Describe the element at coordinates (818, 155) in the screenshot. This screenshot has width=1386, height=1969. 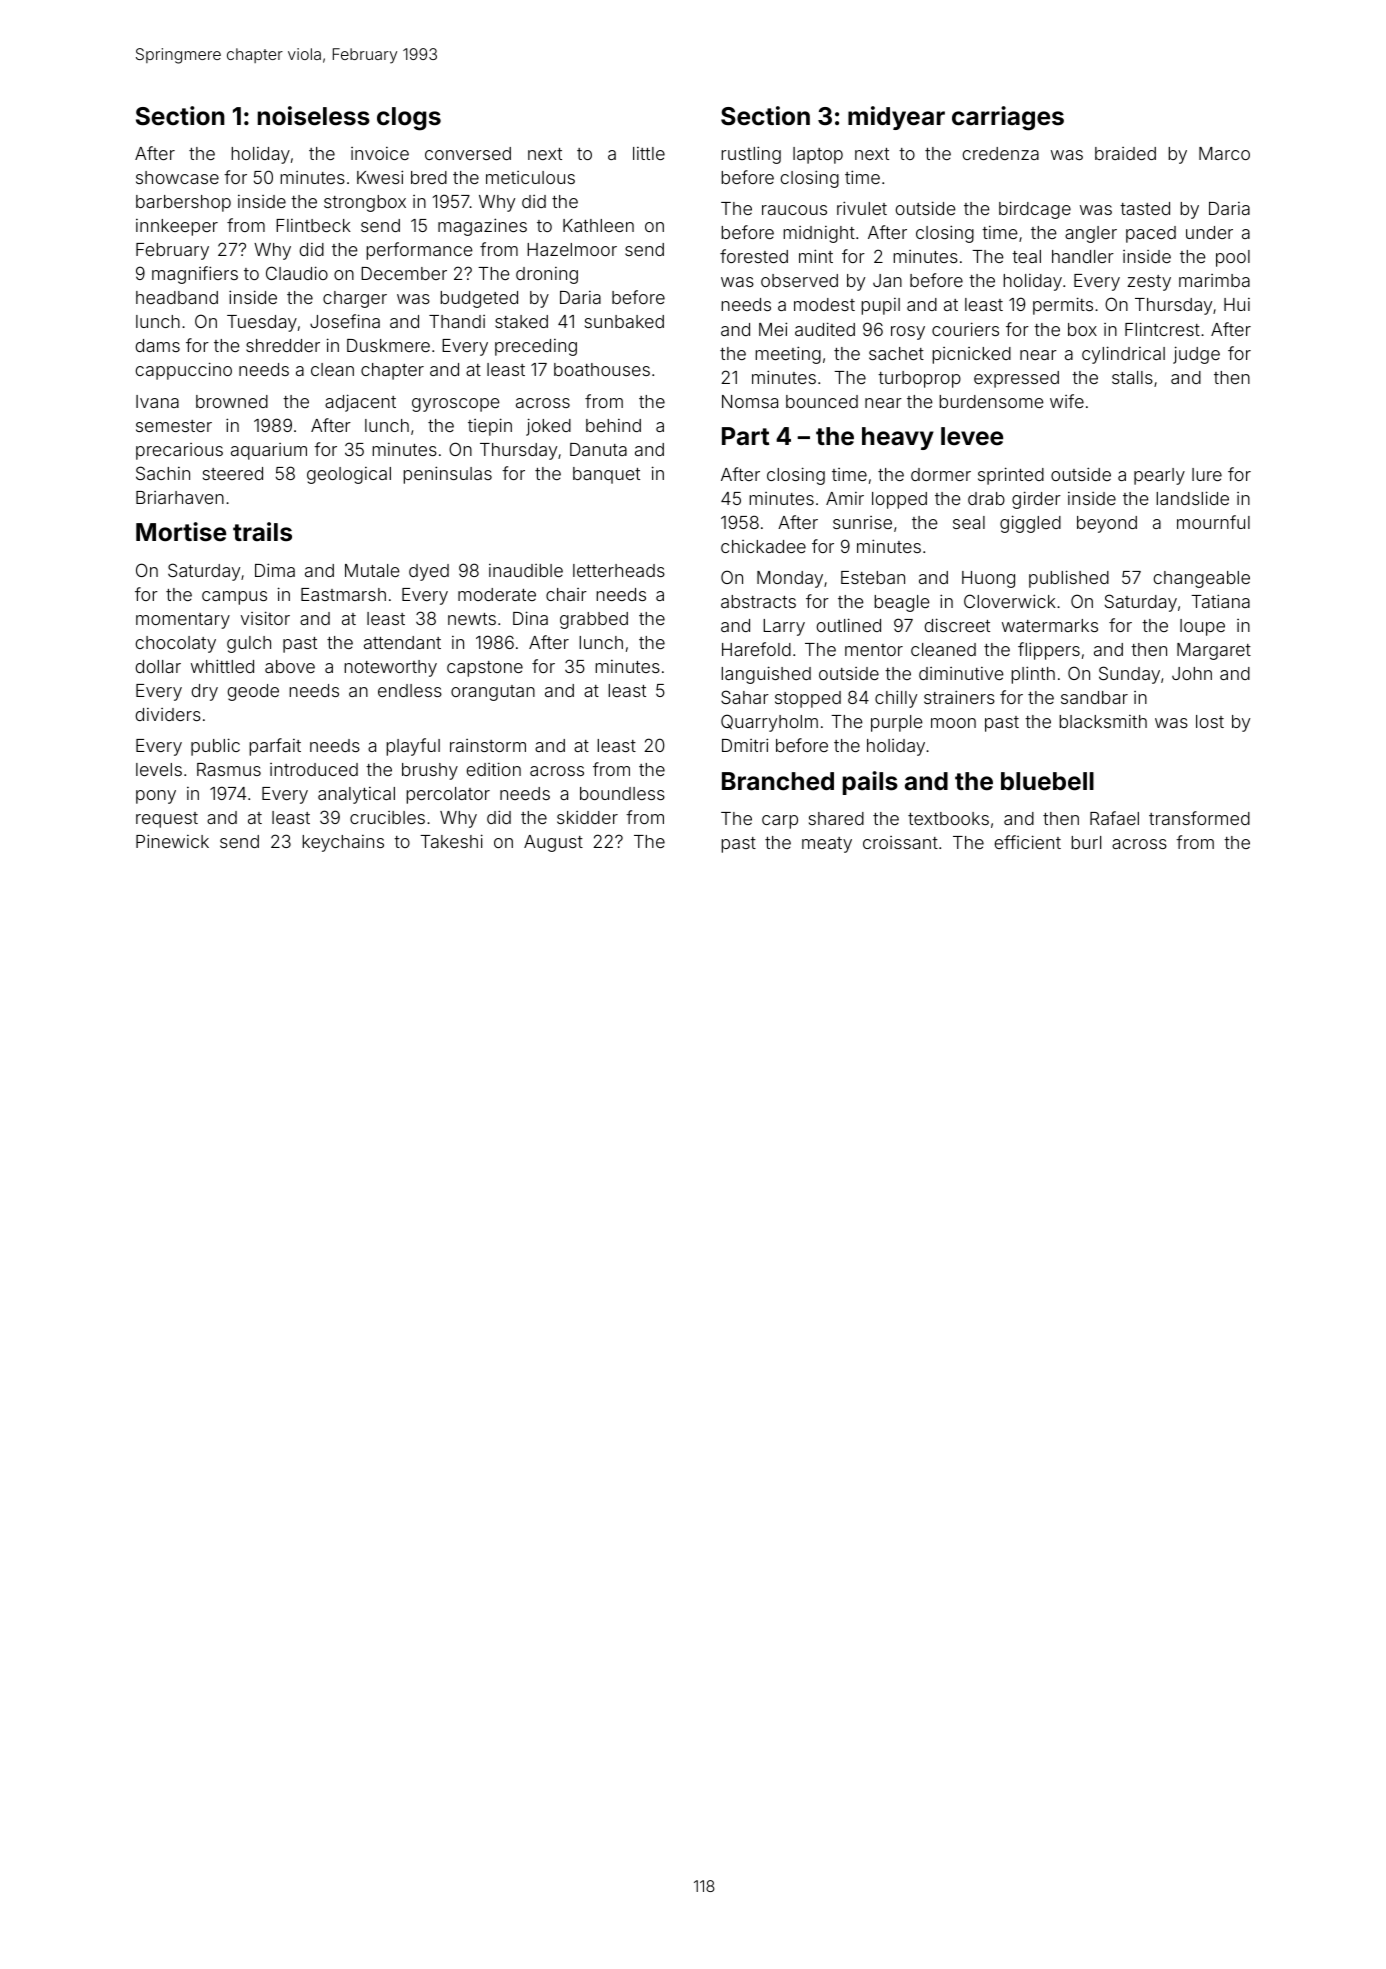
I see `laptop` at that location.
